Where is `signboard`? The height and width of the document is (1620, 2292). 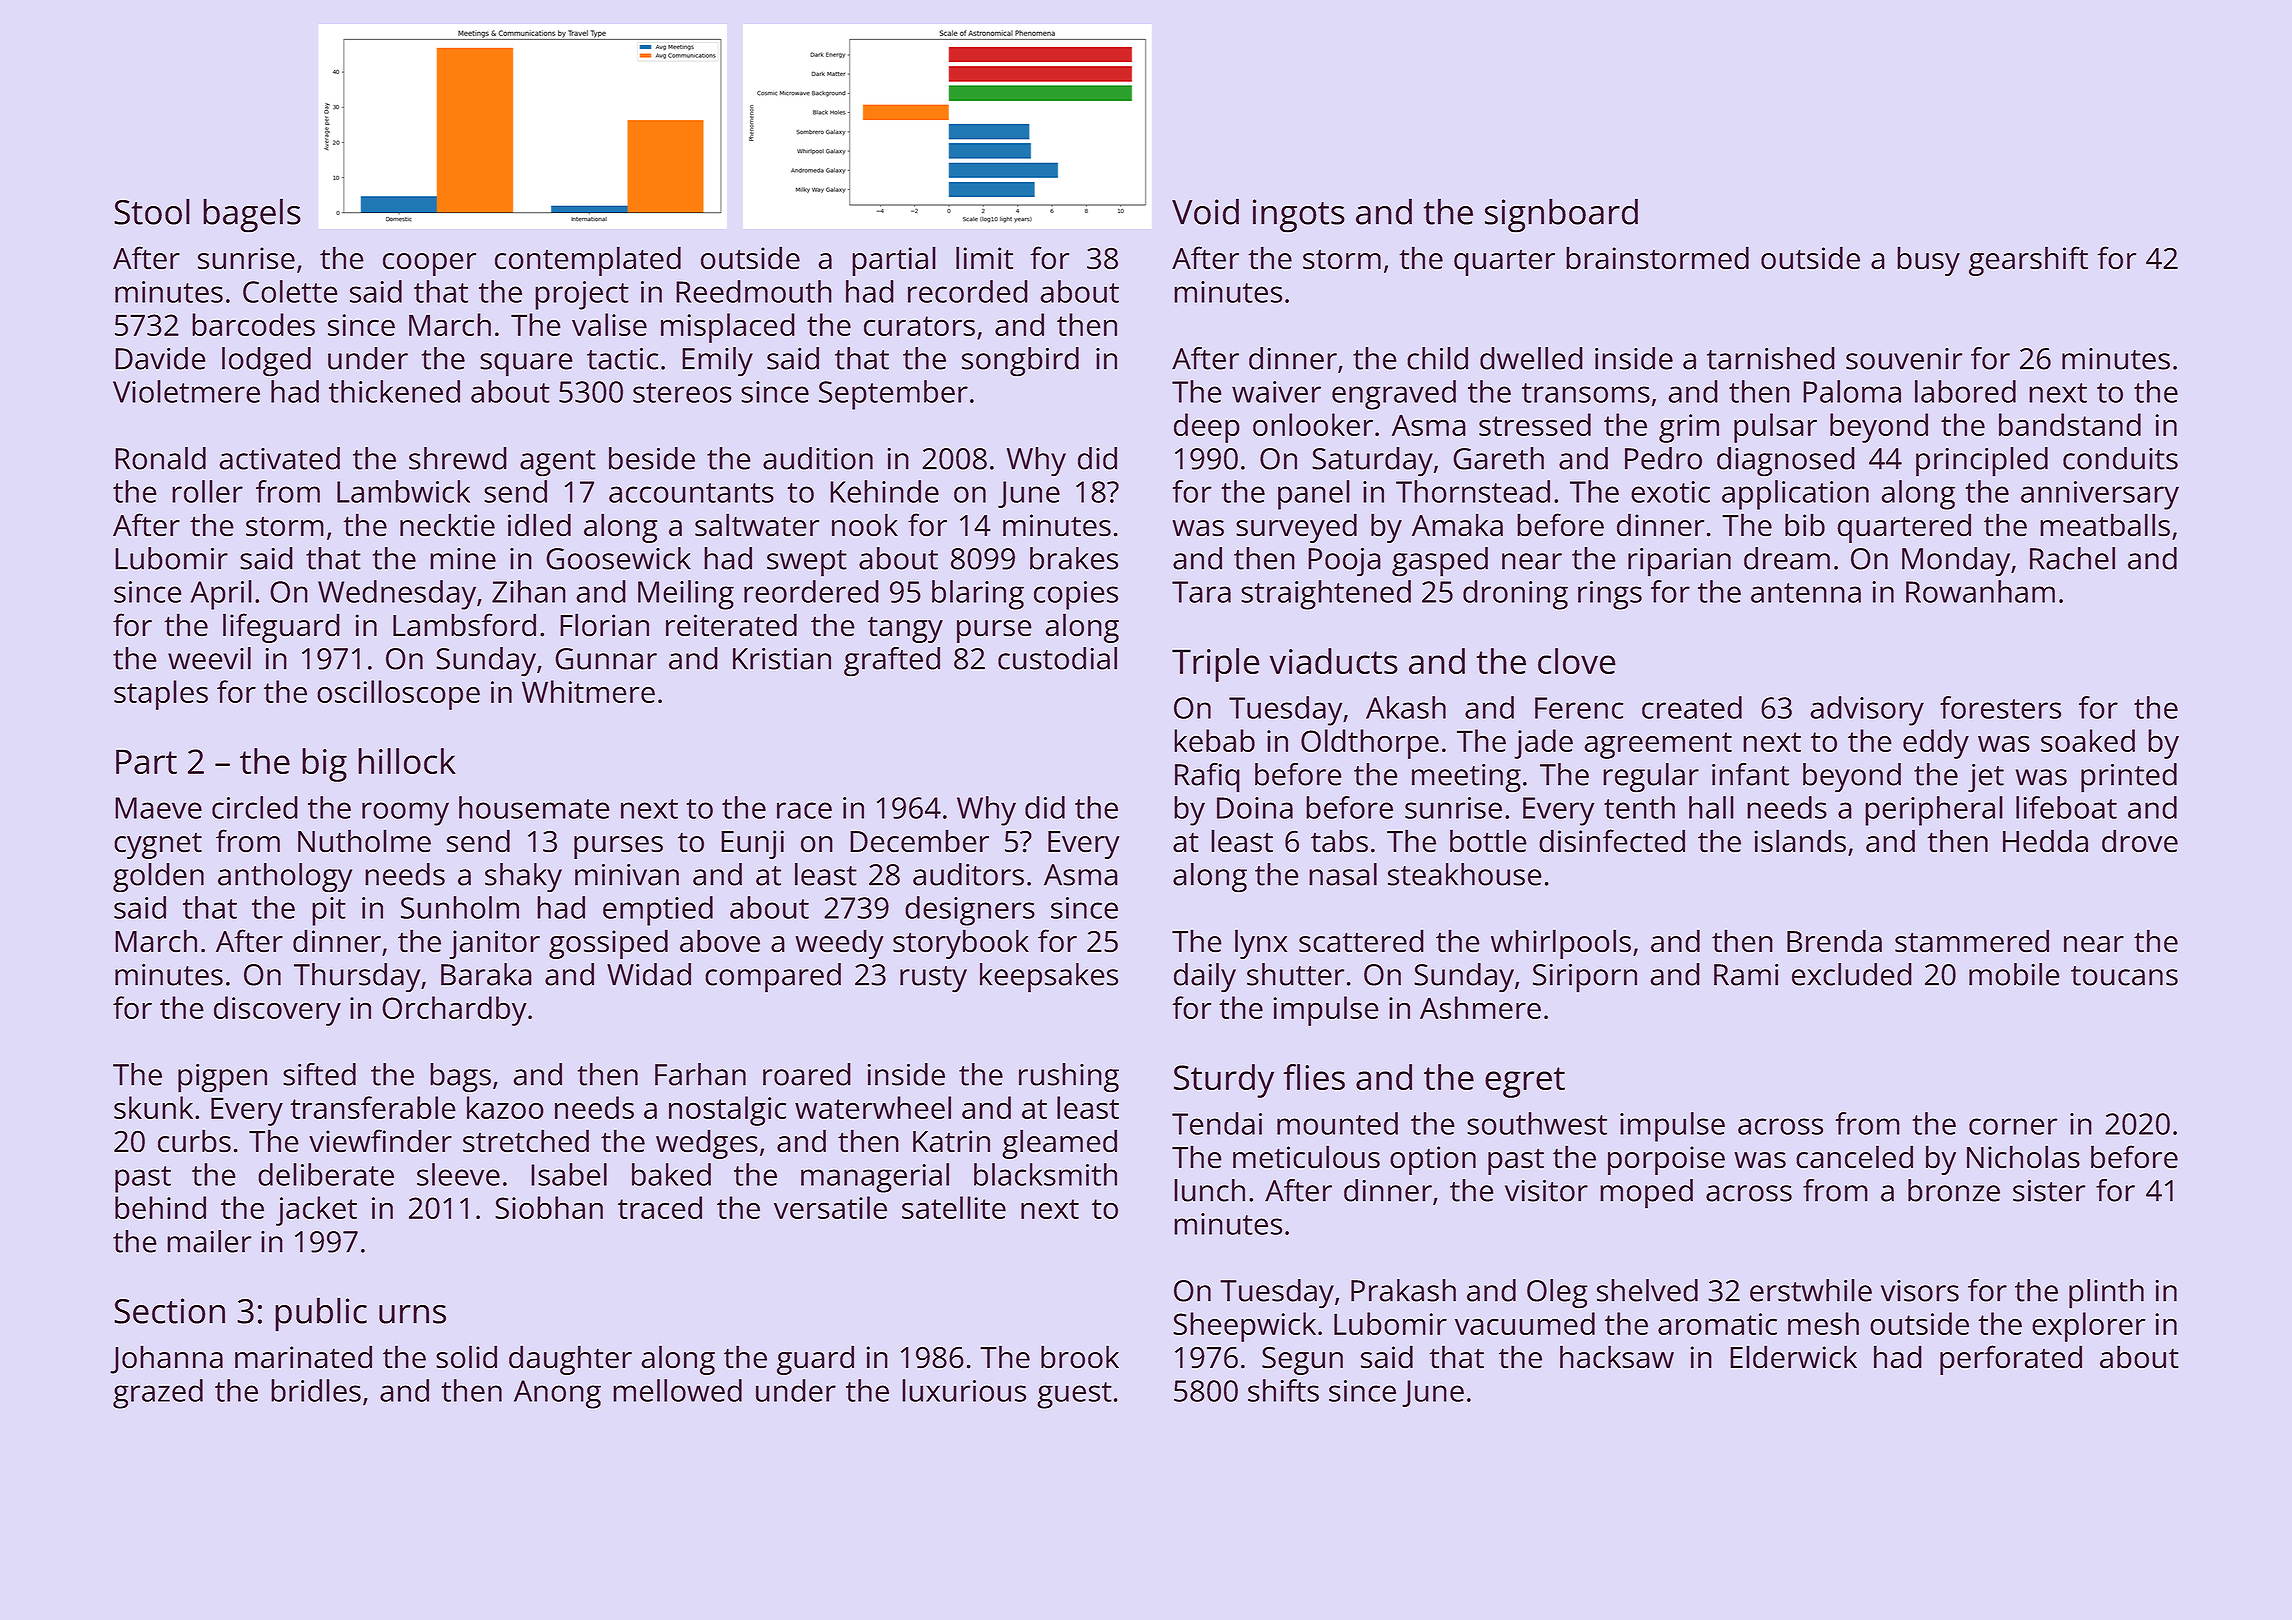
signboard is located at coordinates (1561, 215).
